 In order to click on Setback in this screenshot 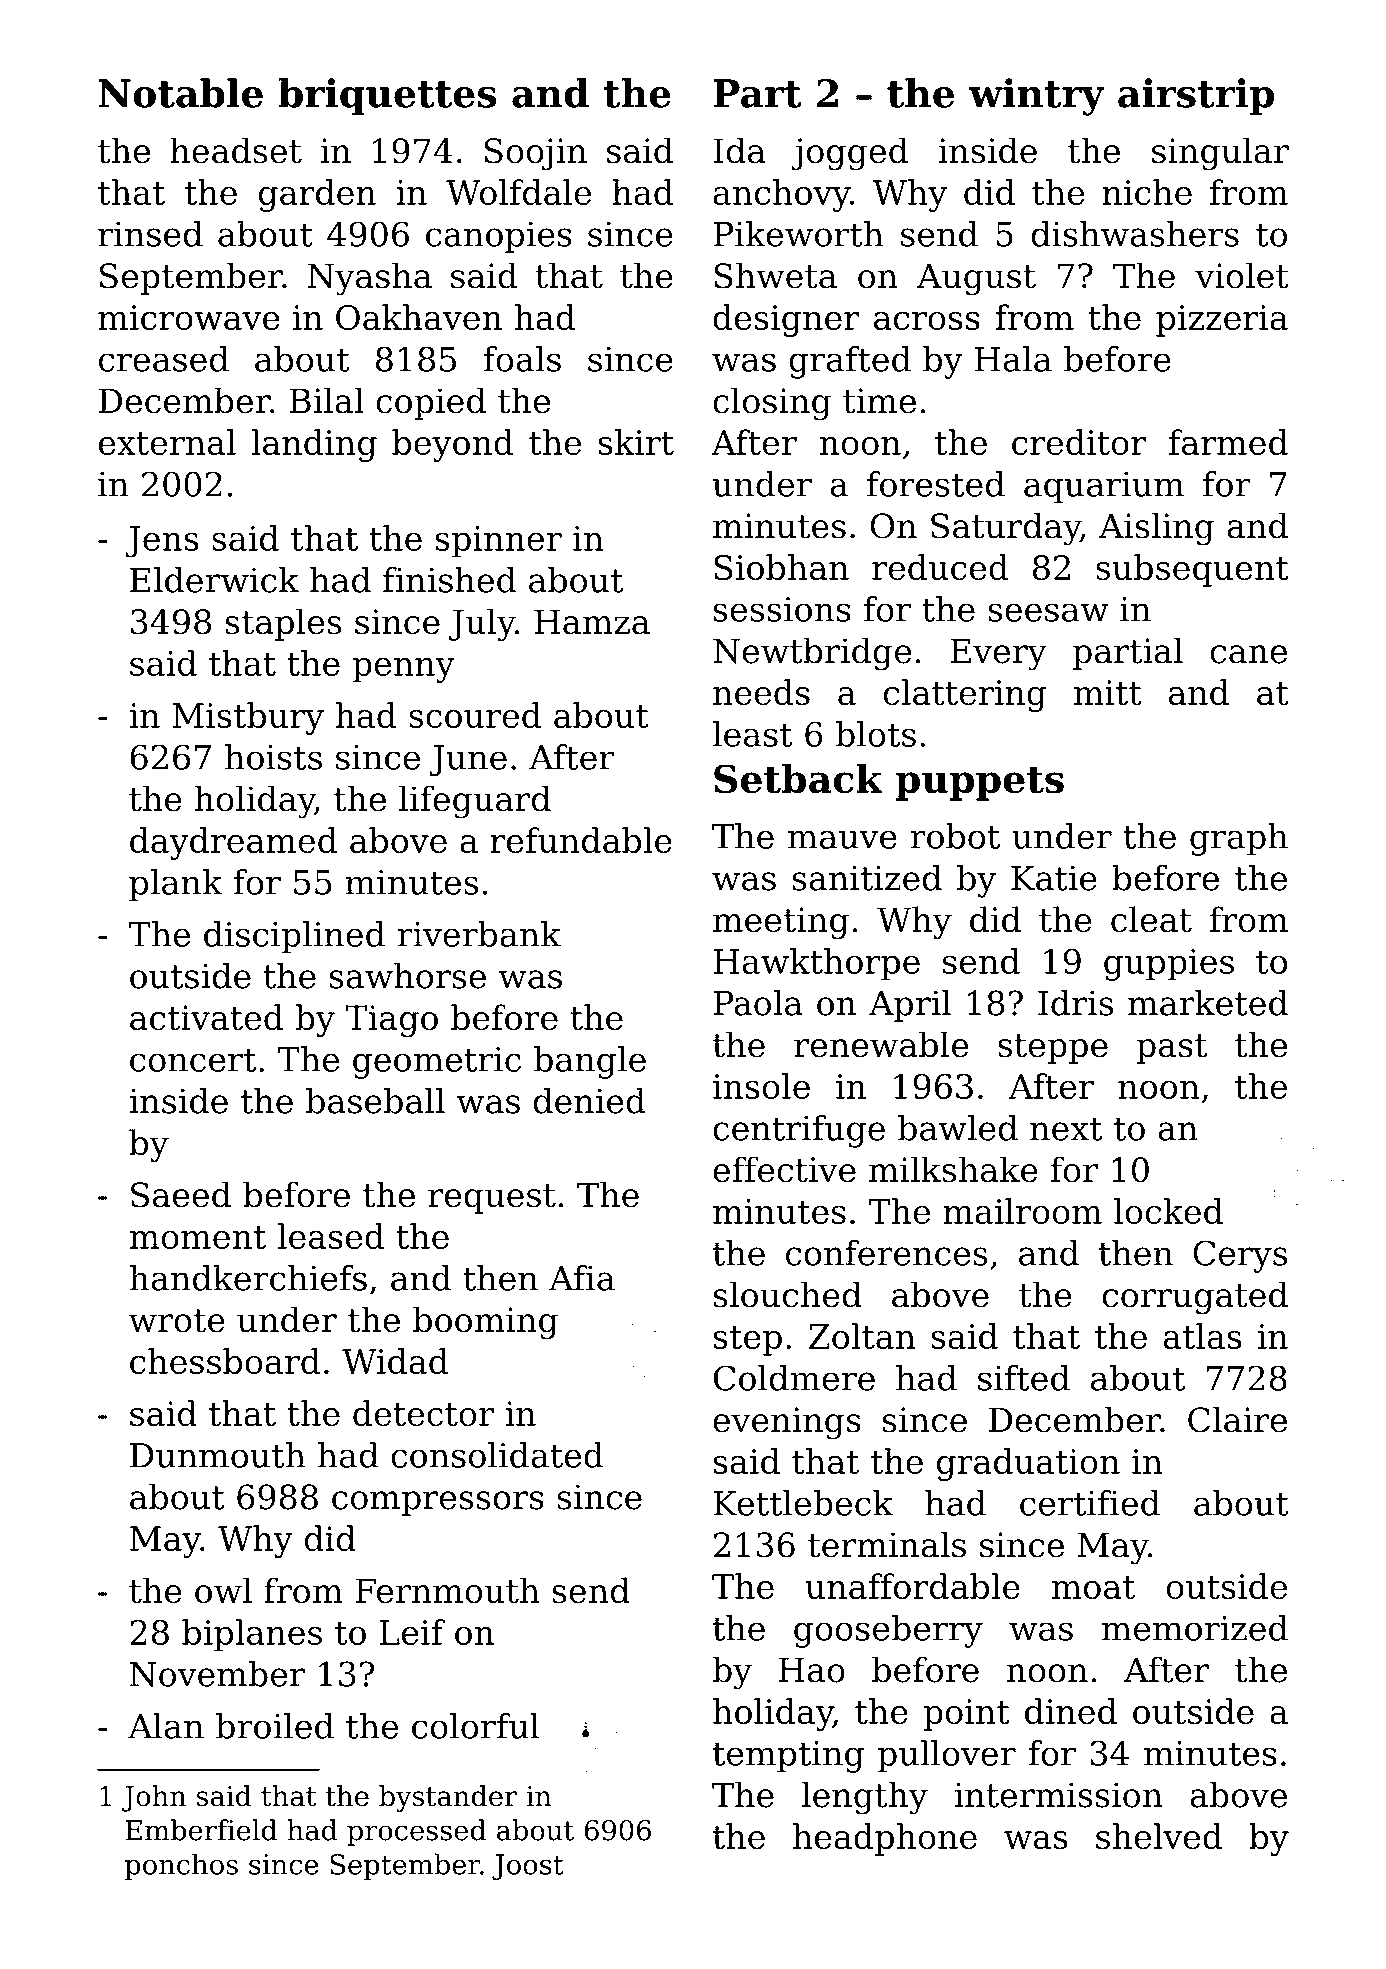, I will do `click(798, 779)`.
